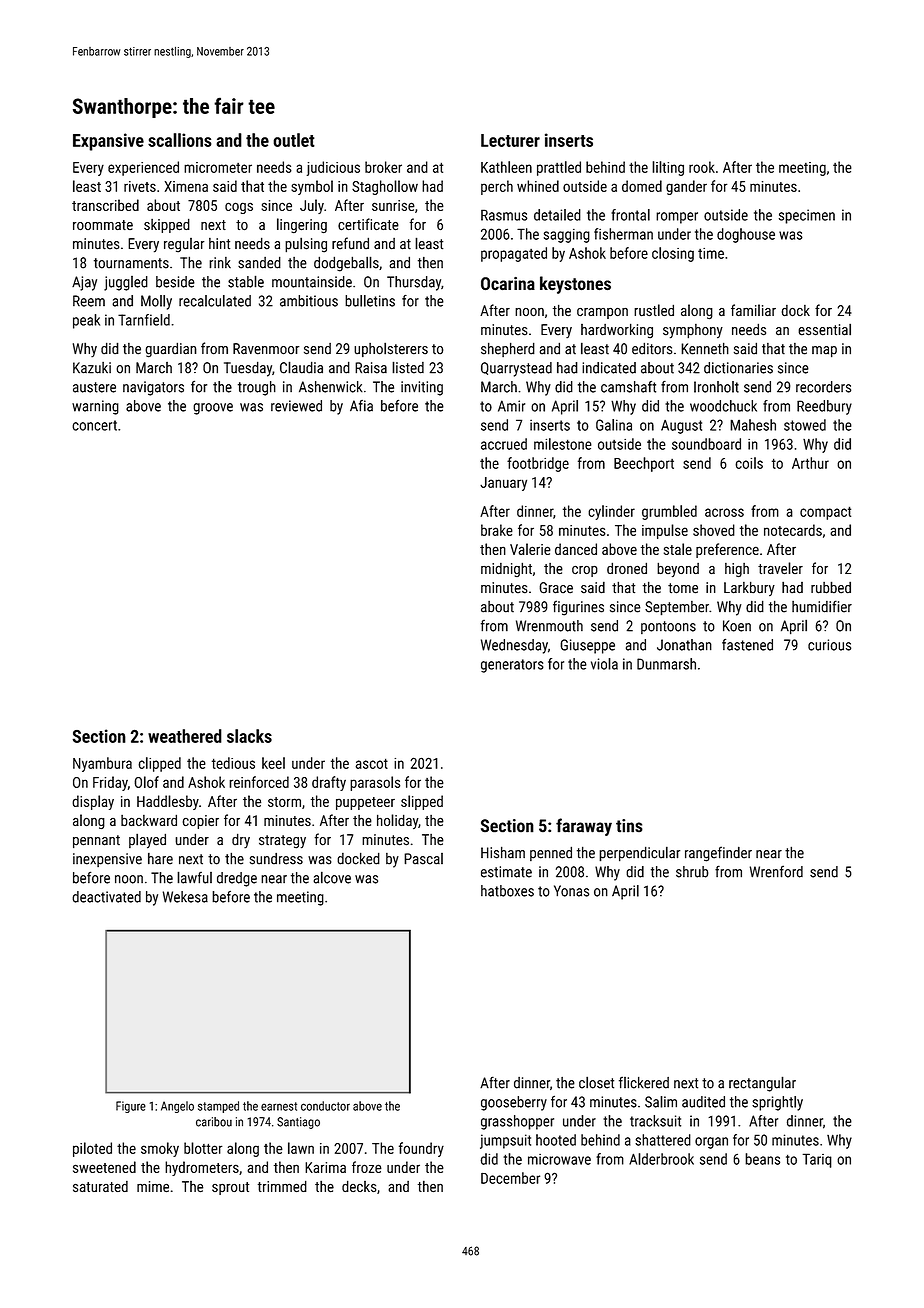 The height and width of the screenshot is (1308, 924). Describe the element at coordinates (516, 369) in the screenshot. I see `Quarrystead` at that location.
